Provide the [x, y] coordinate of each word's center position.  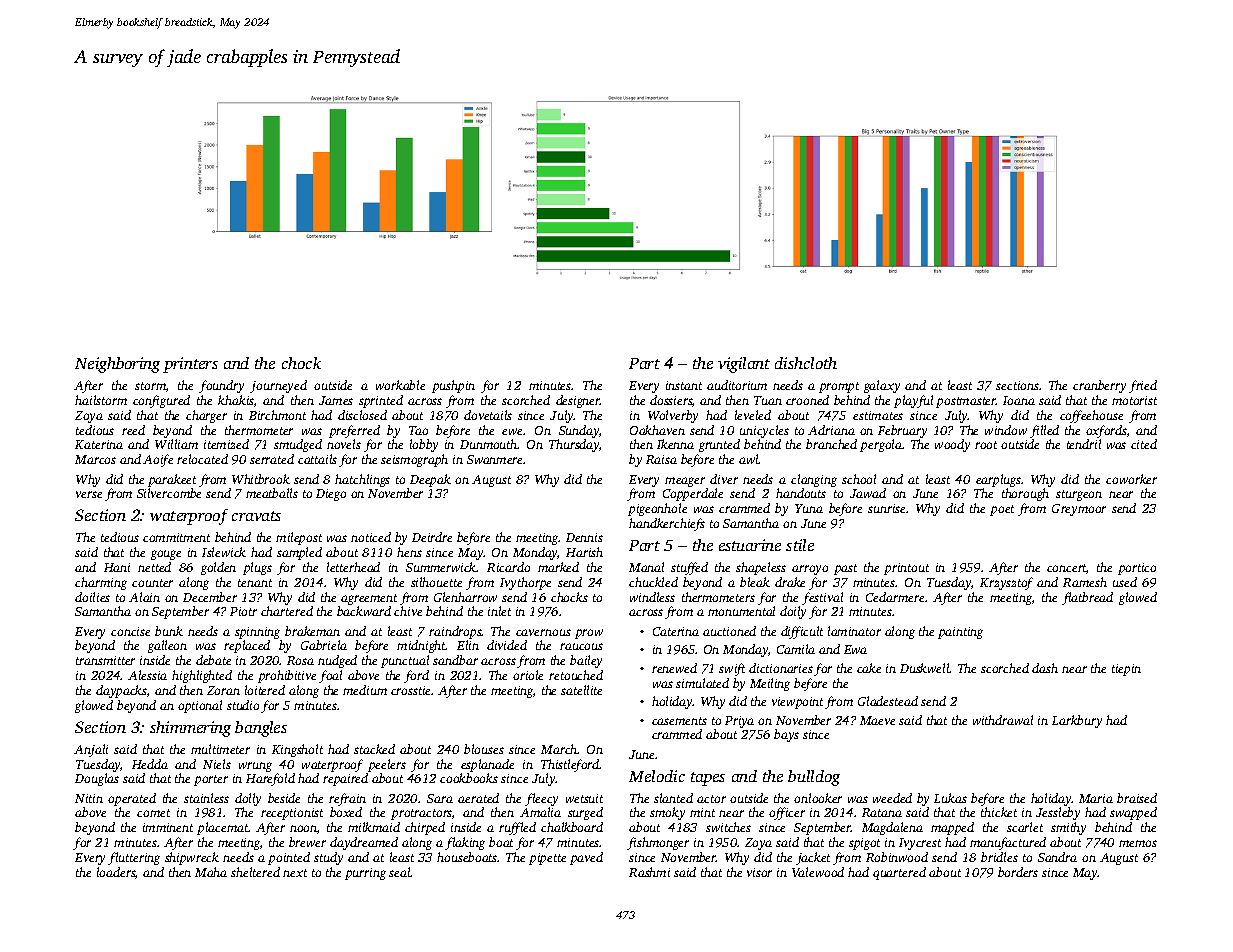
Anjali [91, 750]
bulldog [814, 778]
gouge [166, 555]
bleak [755, 582]
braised [1137, 798]
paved [586, 858]
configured [161, 401]
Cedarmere [895, 597]
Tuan [768, 400]
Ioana [1019, 400]
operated [132, 799]
